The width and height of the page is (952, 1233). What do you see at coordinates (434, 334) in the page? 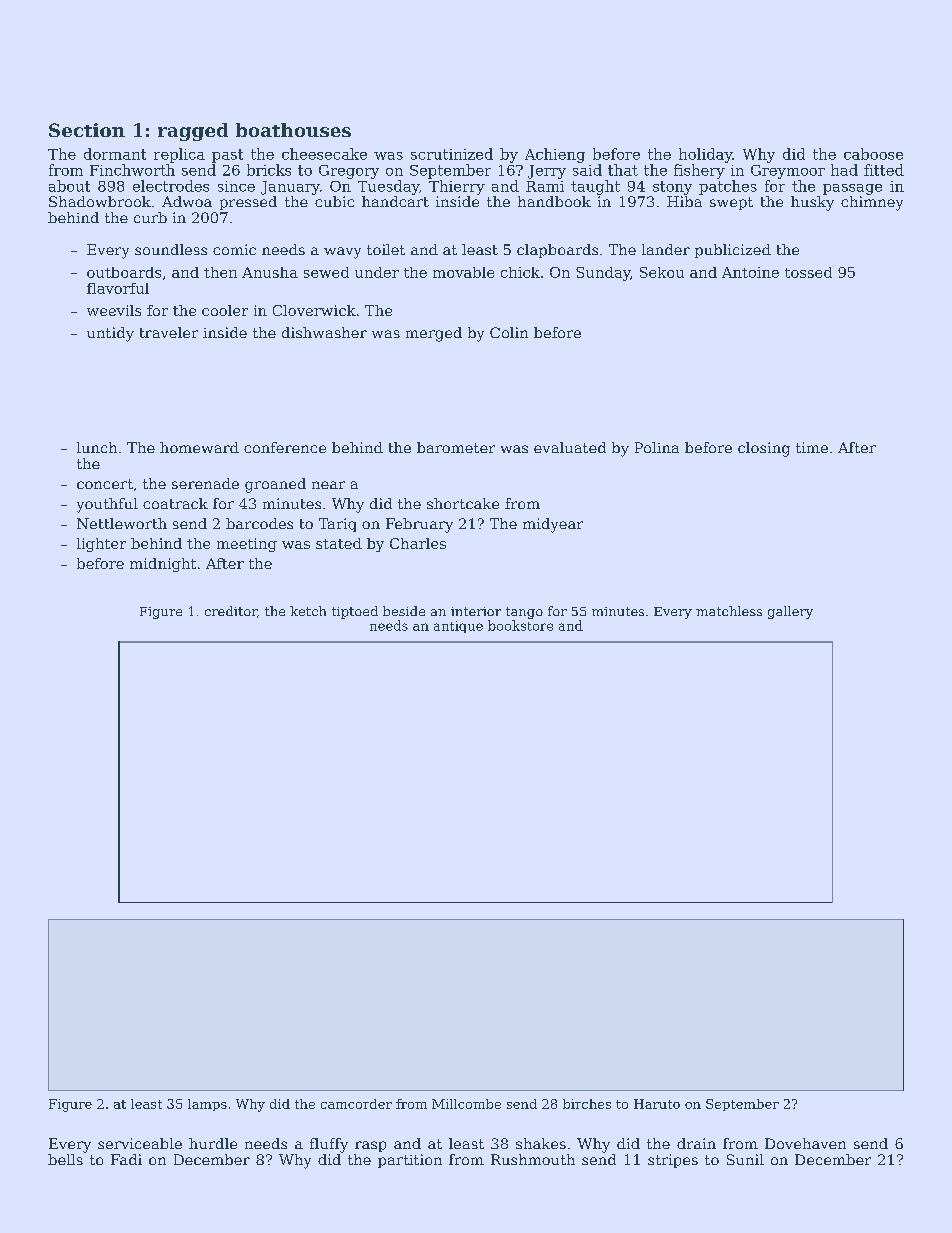
I see `merged` at bounding box center [434, 334].
